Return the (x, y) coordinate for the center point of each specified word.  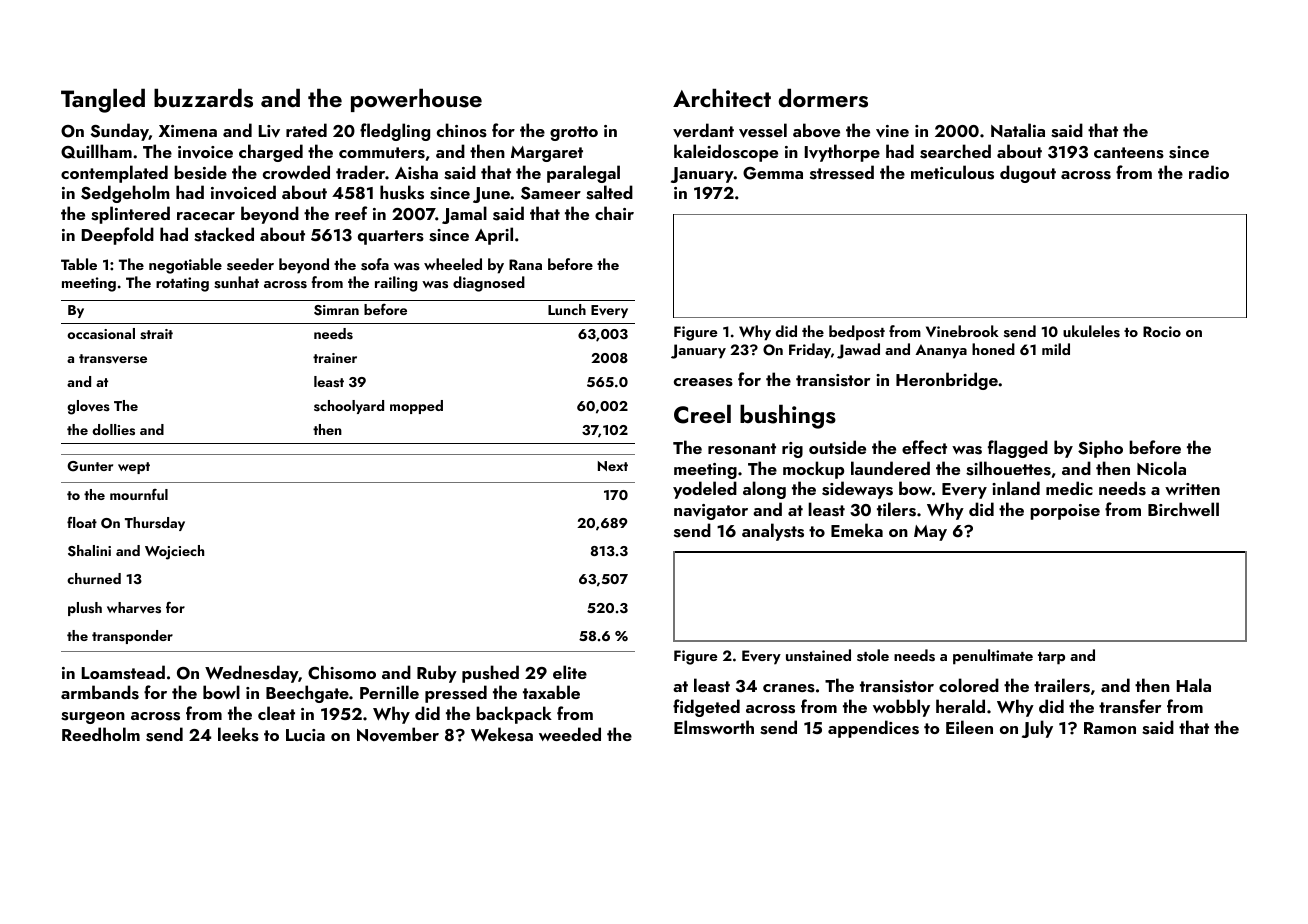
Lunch (567, 309)
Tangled (103, 100)
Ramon (1110, 728)
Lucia (305, 735)
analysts (773, 532)
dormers (823, 98)
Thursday (155, 524)
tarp (1051, 658)
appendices (873, 729)
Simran (336, 310)
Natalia (1018, 130)
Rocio (1162, 331)
